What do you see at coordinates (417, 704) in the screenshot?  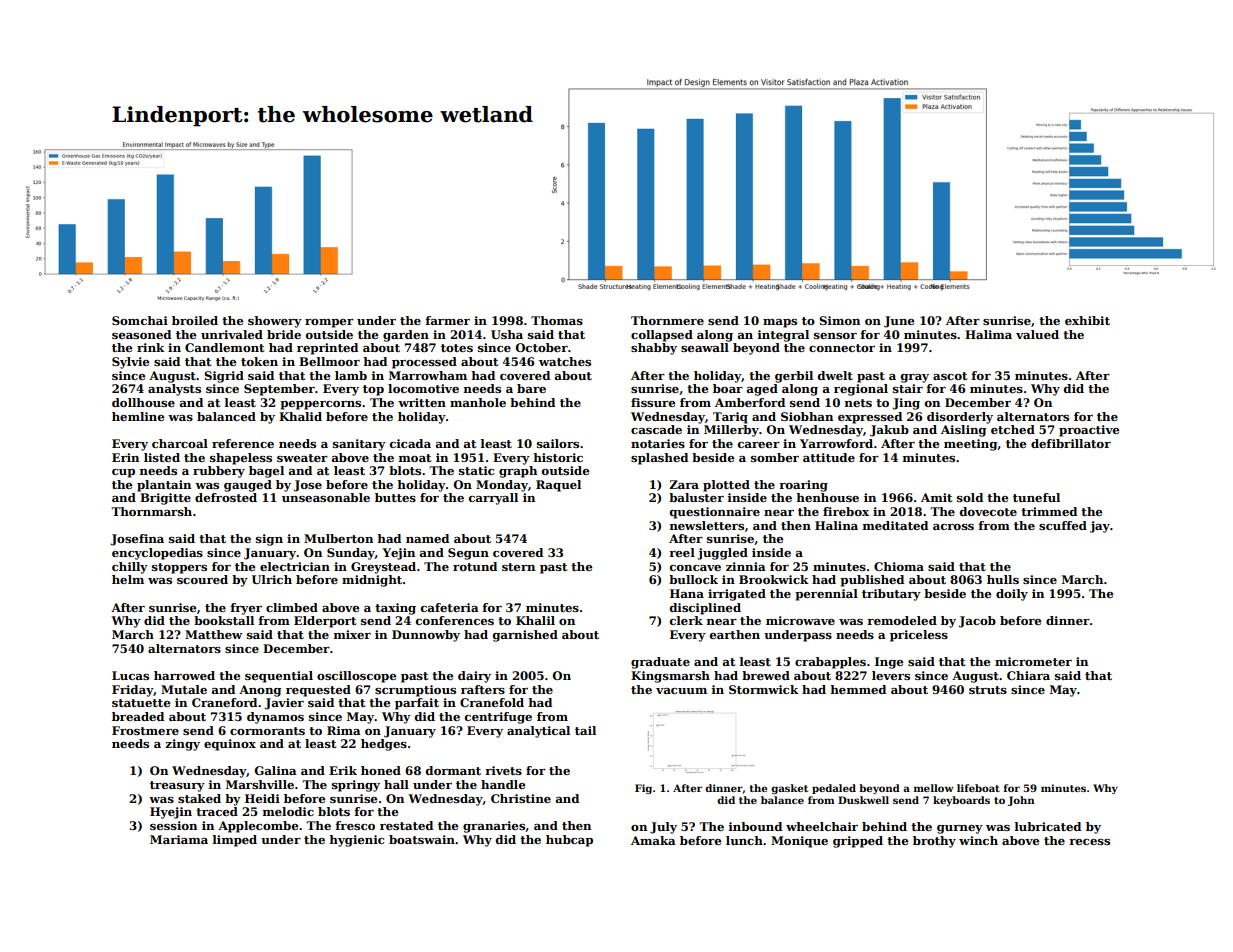 I see `parfait` at bounding box center [417, 704].
